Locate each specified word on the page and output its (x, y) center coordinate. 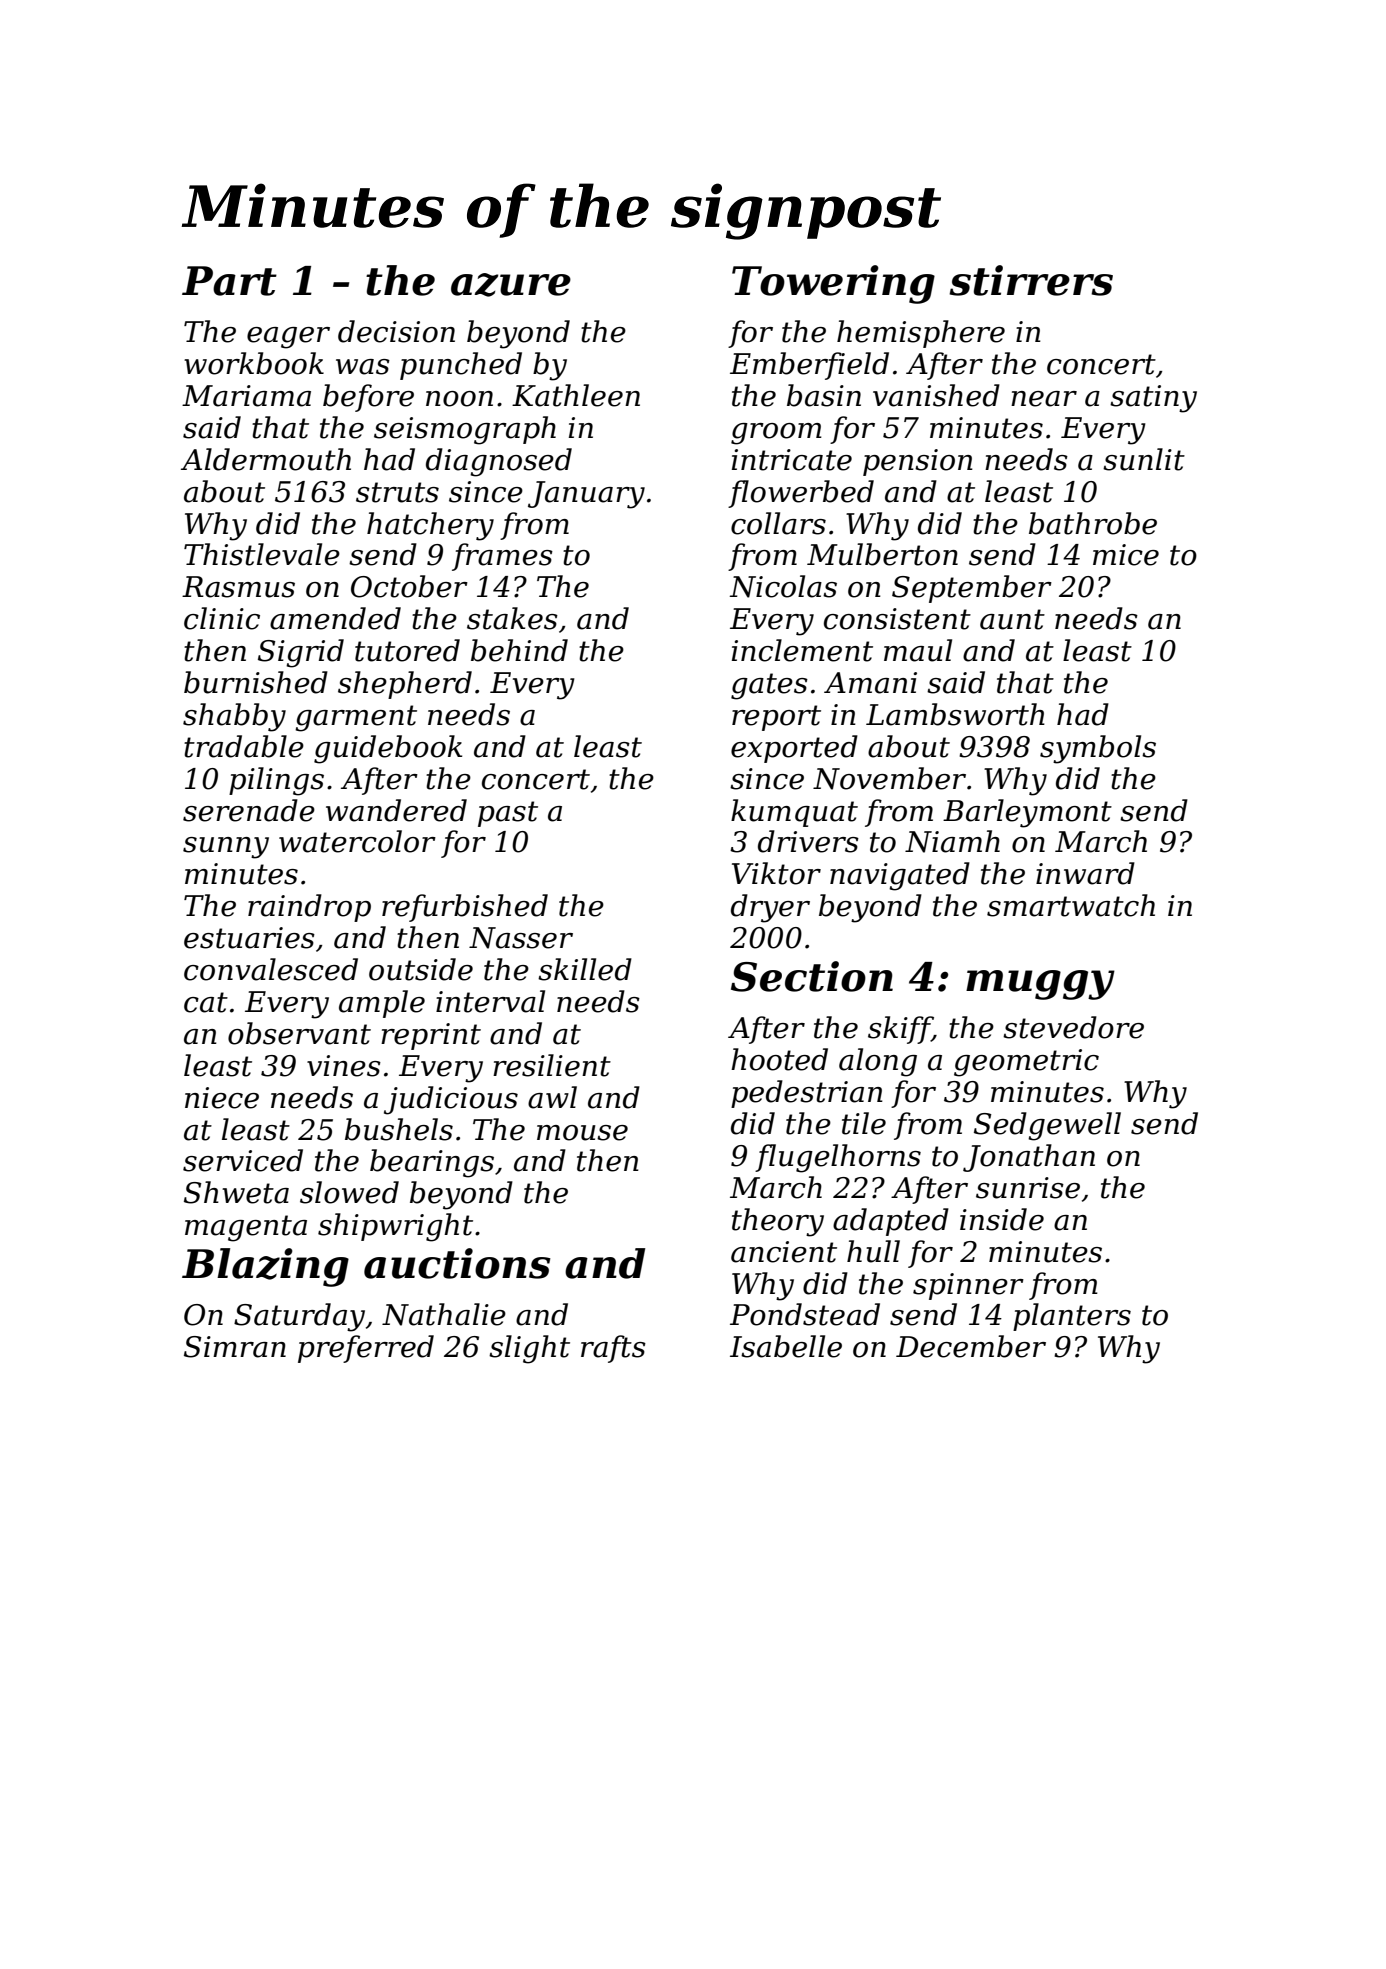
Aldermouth (266, 459)
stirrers (1031, 280)
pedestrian (807, 1094)
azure (511, 285)
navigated (900, 876)
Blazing (265, 1267)
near (1044, 399)
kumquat (794, 813)
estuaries (249, 938)
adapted (891, 1222)
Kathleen (576, 395)
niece (222, 1098)
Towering (833, 284)
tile (864, 1123)
